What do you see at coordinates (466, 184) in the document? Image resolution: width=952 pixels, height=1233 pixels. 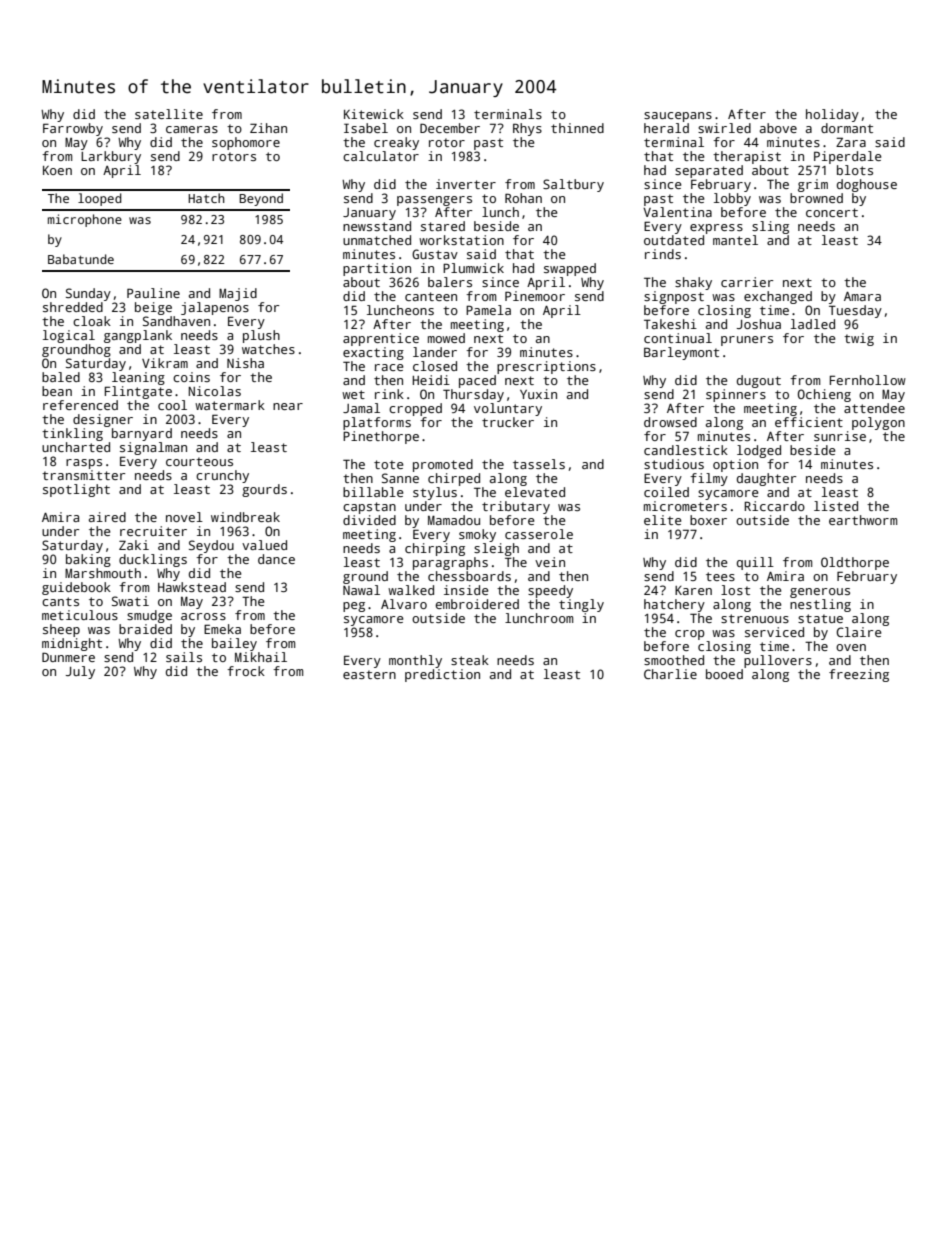 I see `inverter` at bounding box center [466, 184].
